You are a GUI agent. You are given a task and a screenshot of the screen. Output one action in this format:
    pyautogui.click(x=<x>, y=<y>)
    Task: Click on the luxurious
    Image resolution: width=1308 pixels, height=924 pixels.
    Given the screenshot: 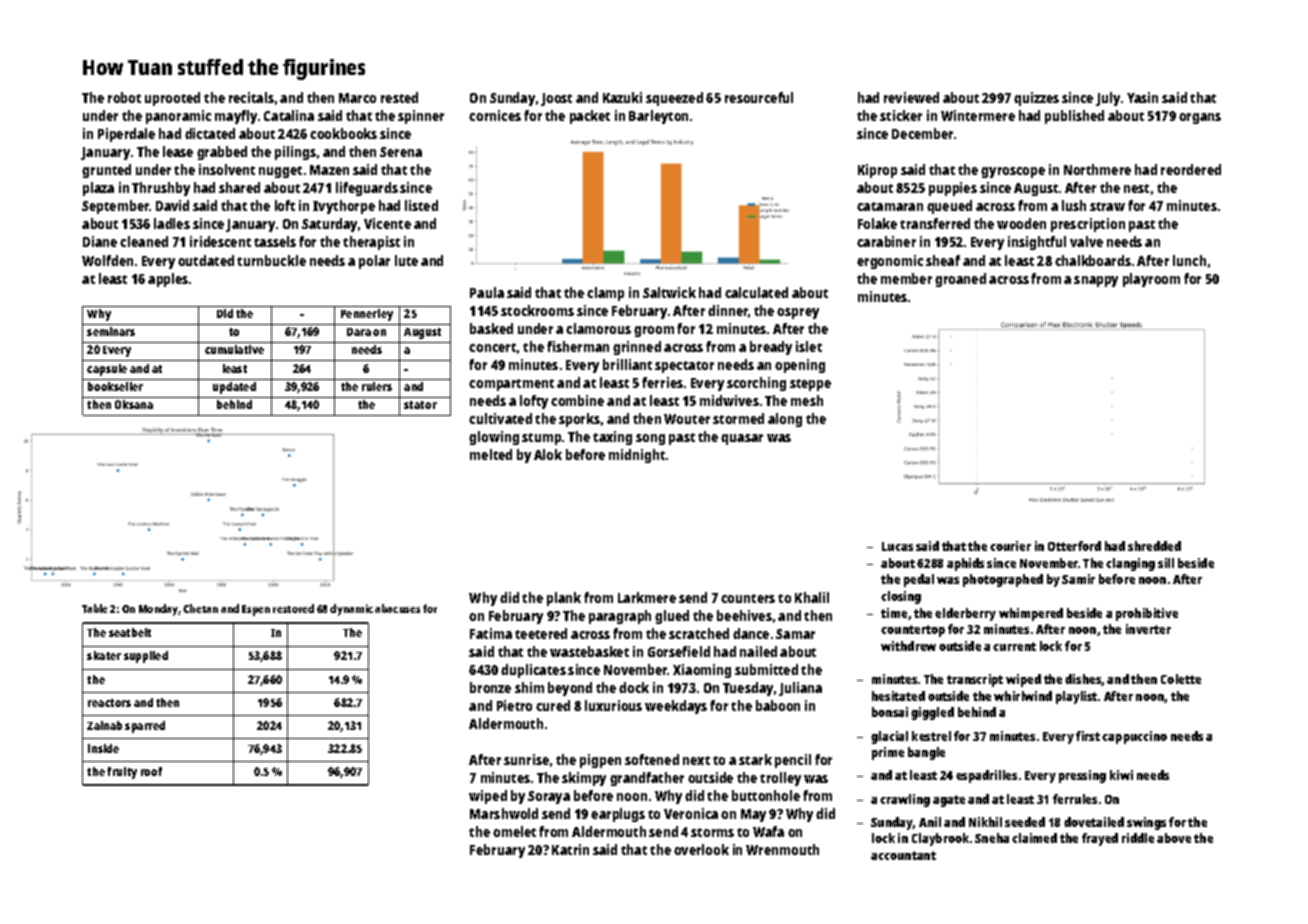 What is the action you would take?
    pyautogui.click(x=613, y=705)
